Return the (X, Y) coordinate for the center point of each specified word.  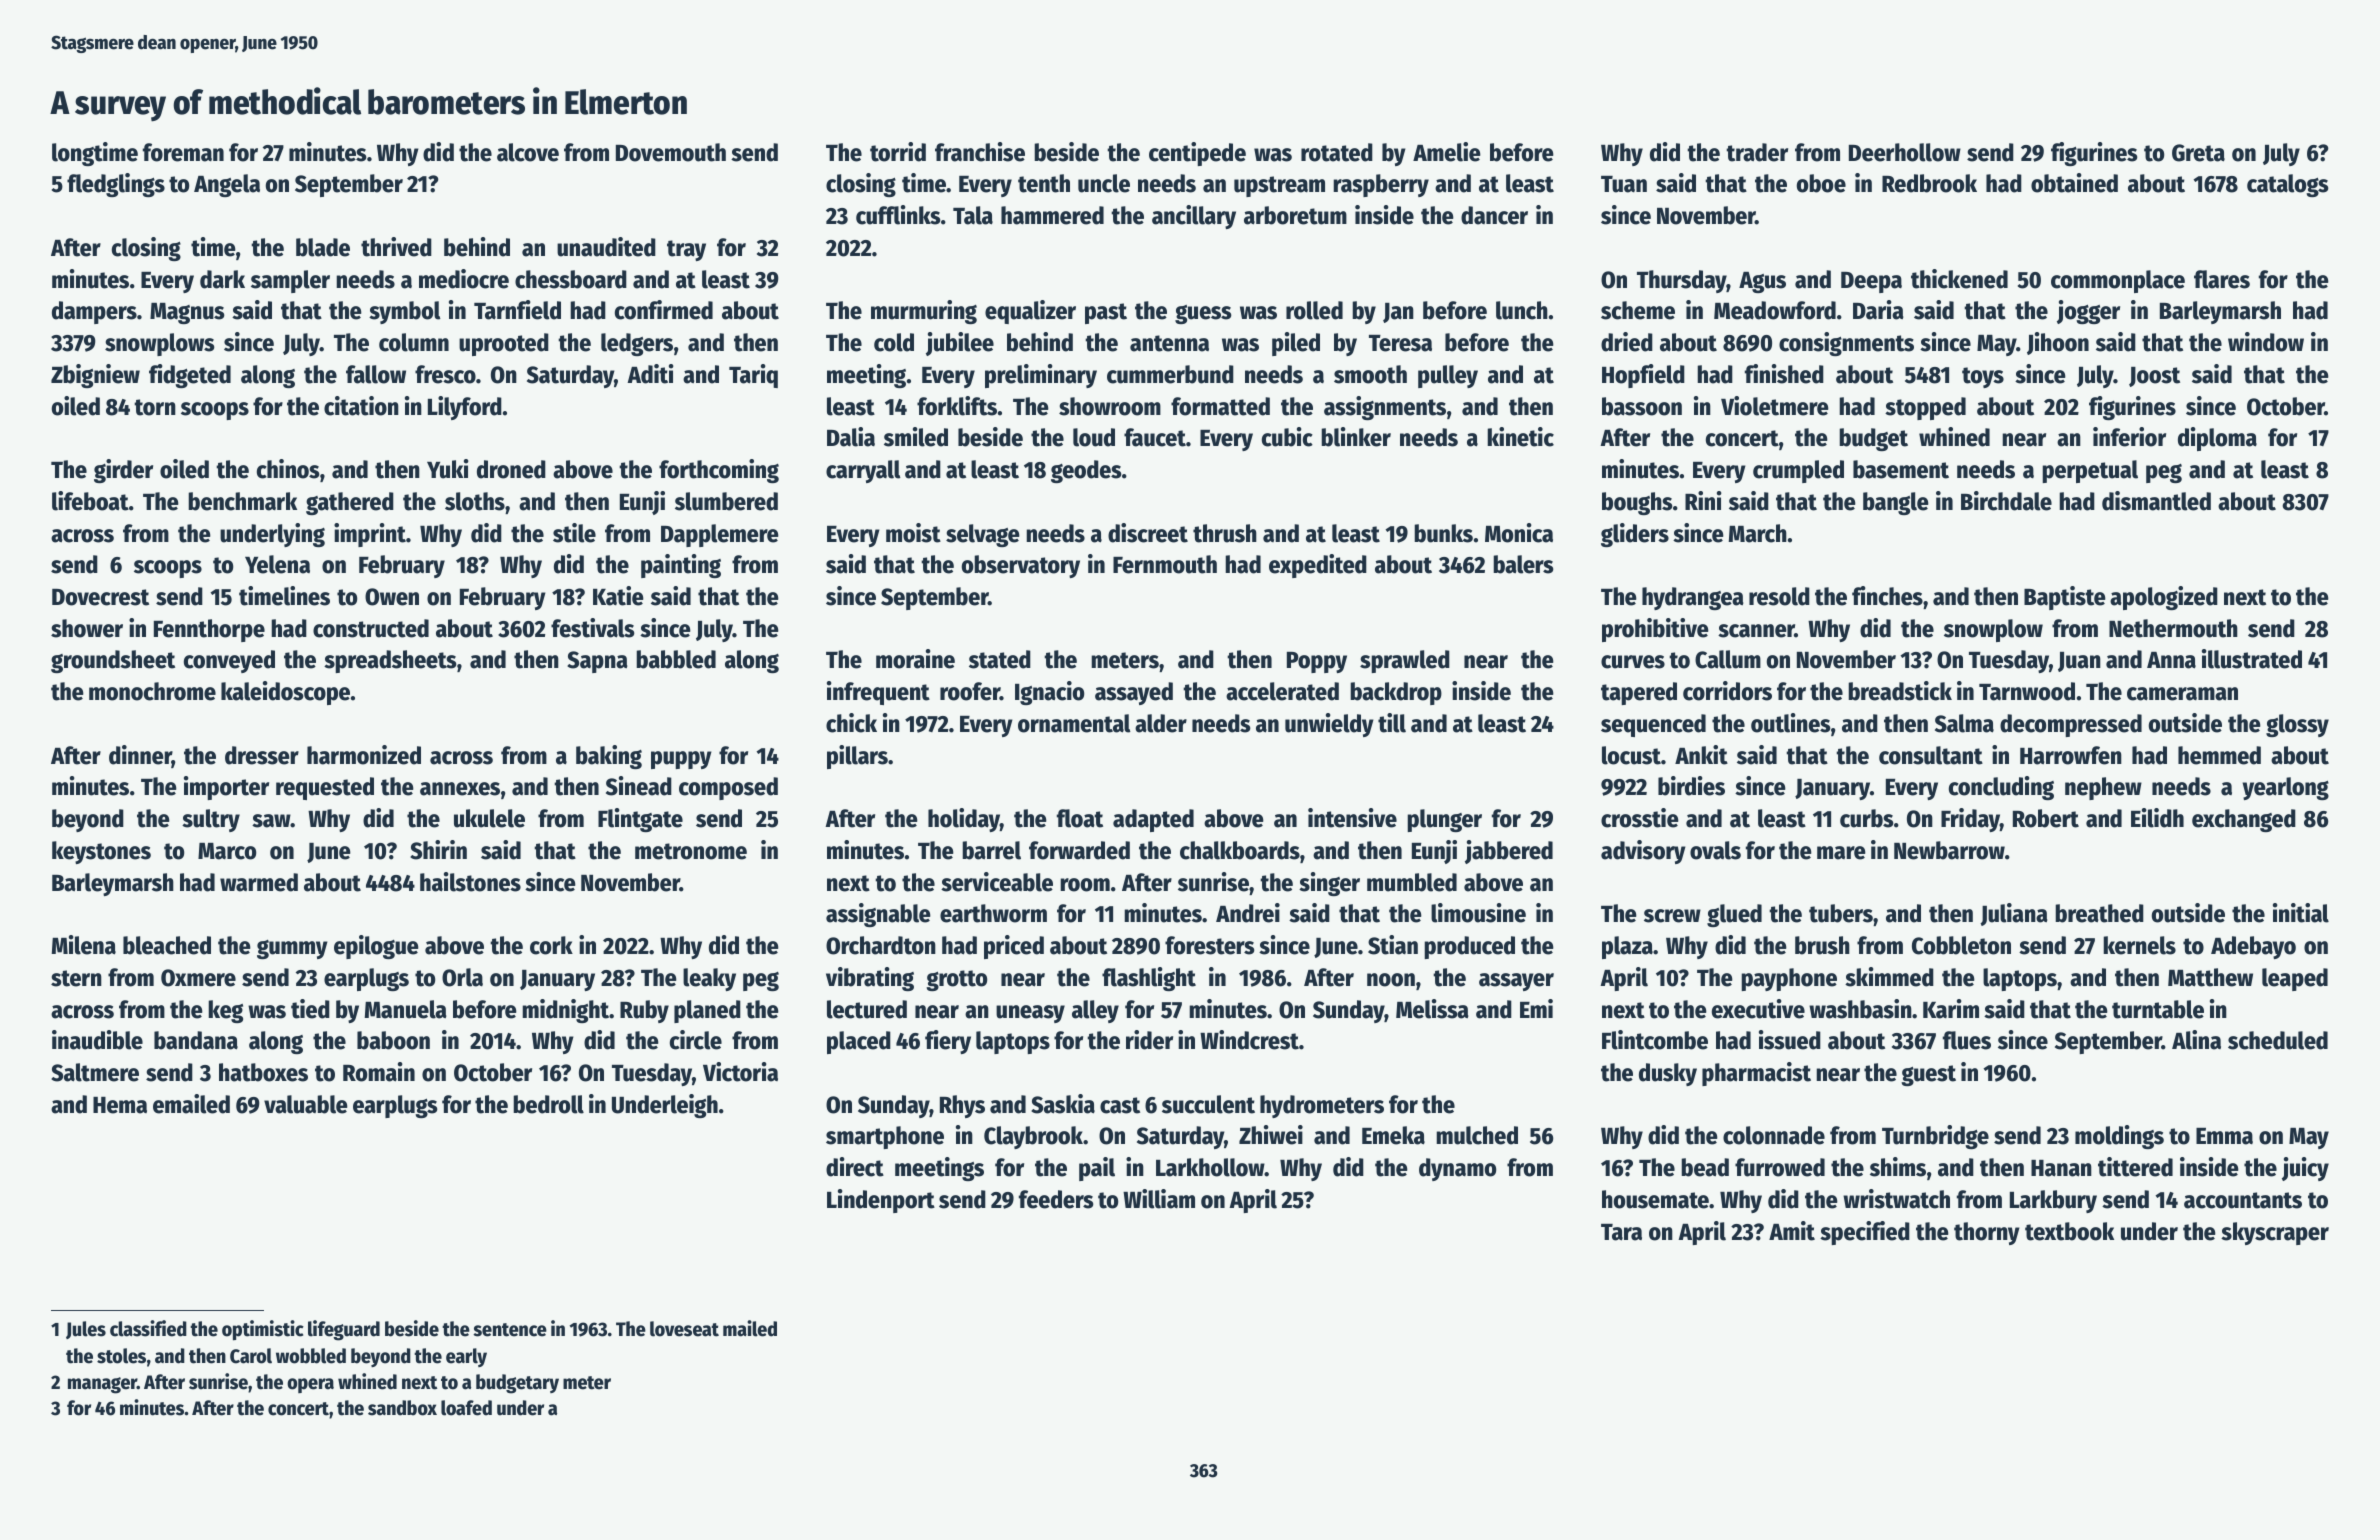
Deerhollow (1905, 152)
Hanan (2061, 1168)
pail (1097, 1169)
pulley (1448, 376)
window (2266, 342)
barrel (991, 850)
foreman (183, 152)
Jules (86, 1330)
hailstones (470, 882)
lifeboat (90, 501)
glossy (2297, 725)
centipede (1197, 154)
